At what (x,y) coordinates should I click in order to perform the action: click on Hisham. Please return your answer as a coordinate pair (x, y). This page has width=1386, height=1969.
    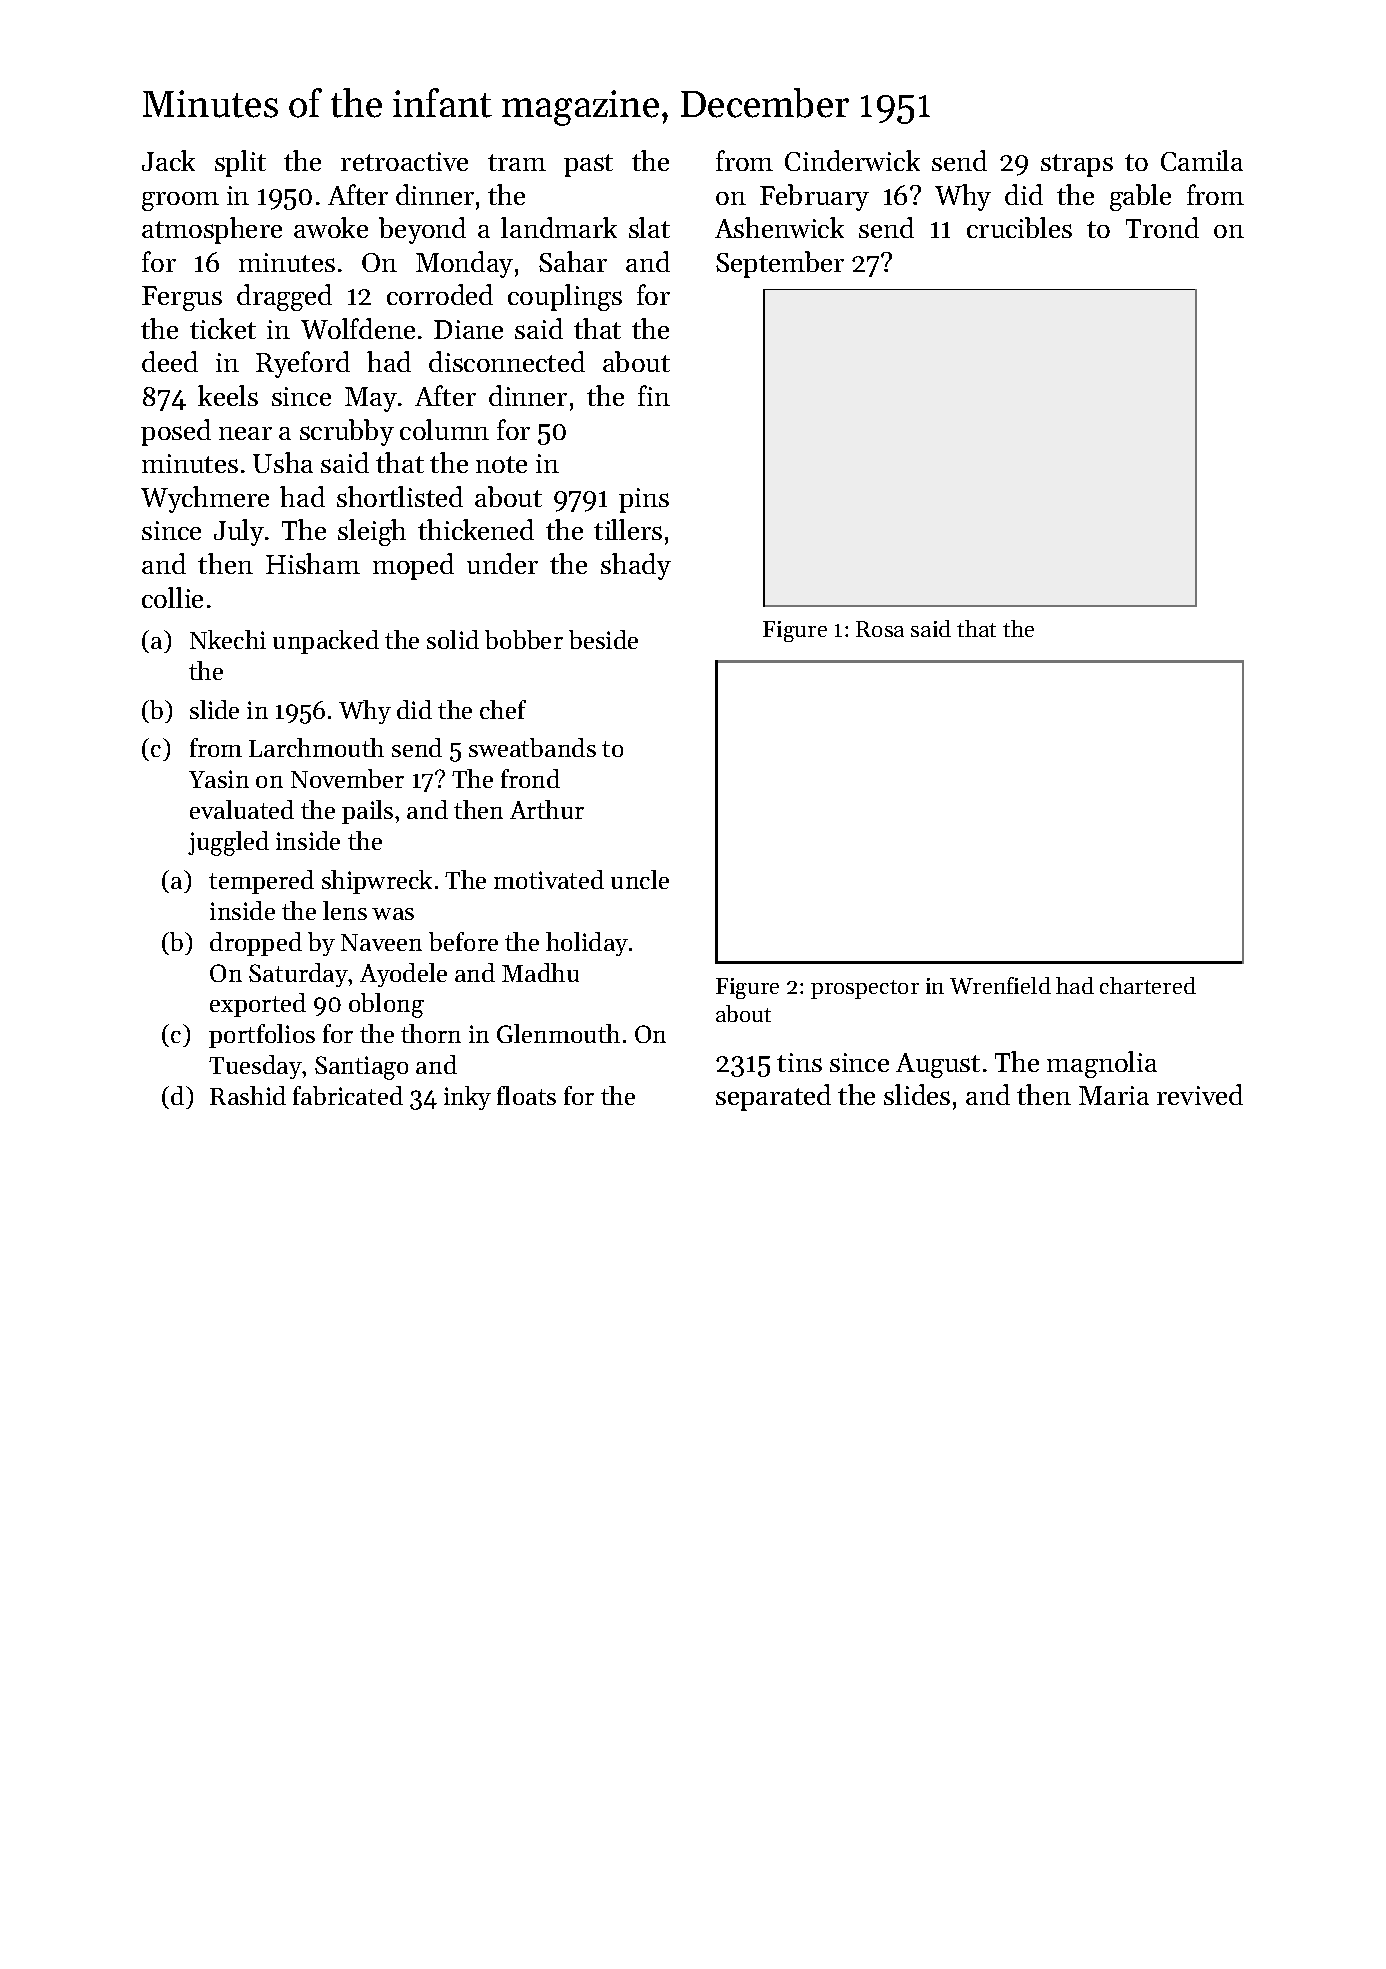
    Looking at the image, I should click on (313, 563).
